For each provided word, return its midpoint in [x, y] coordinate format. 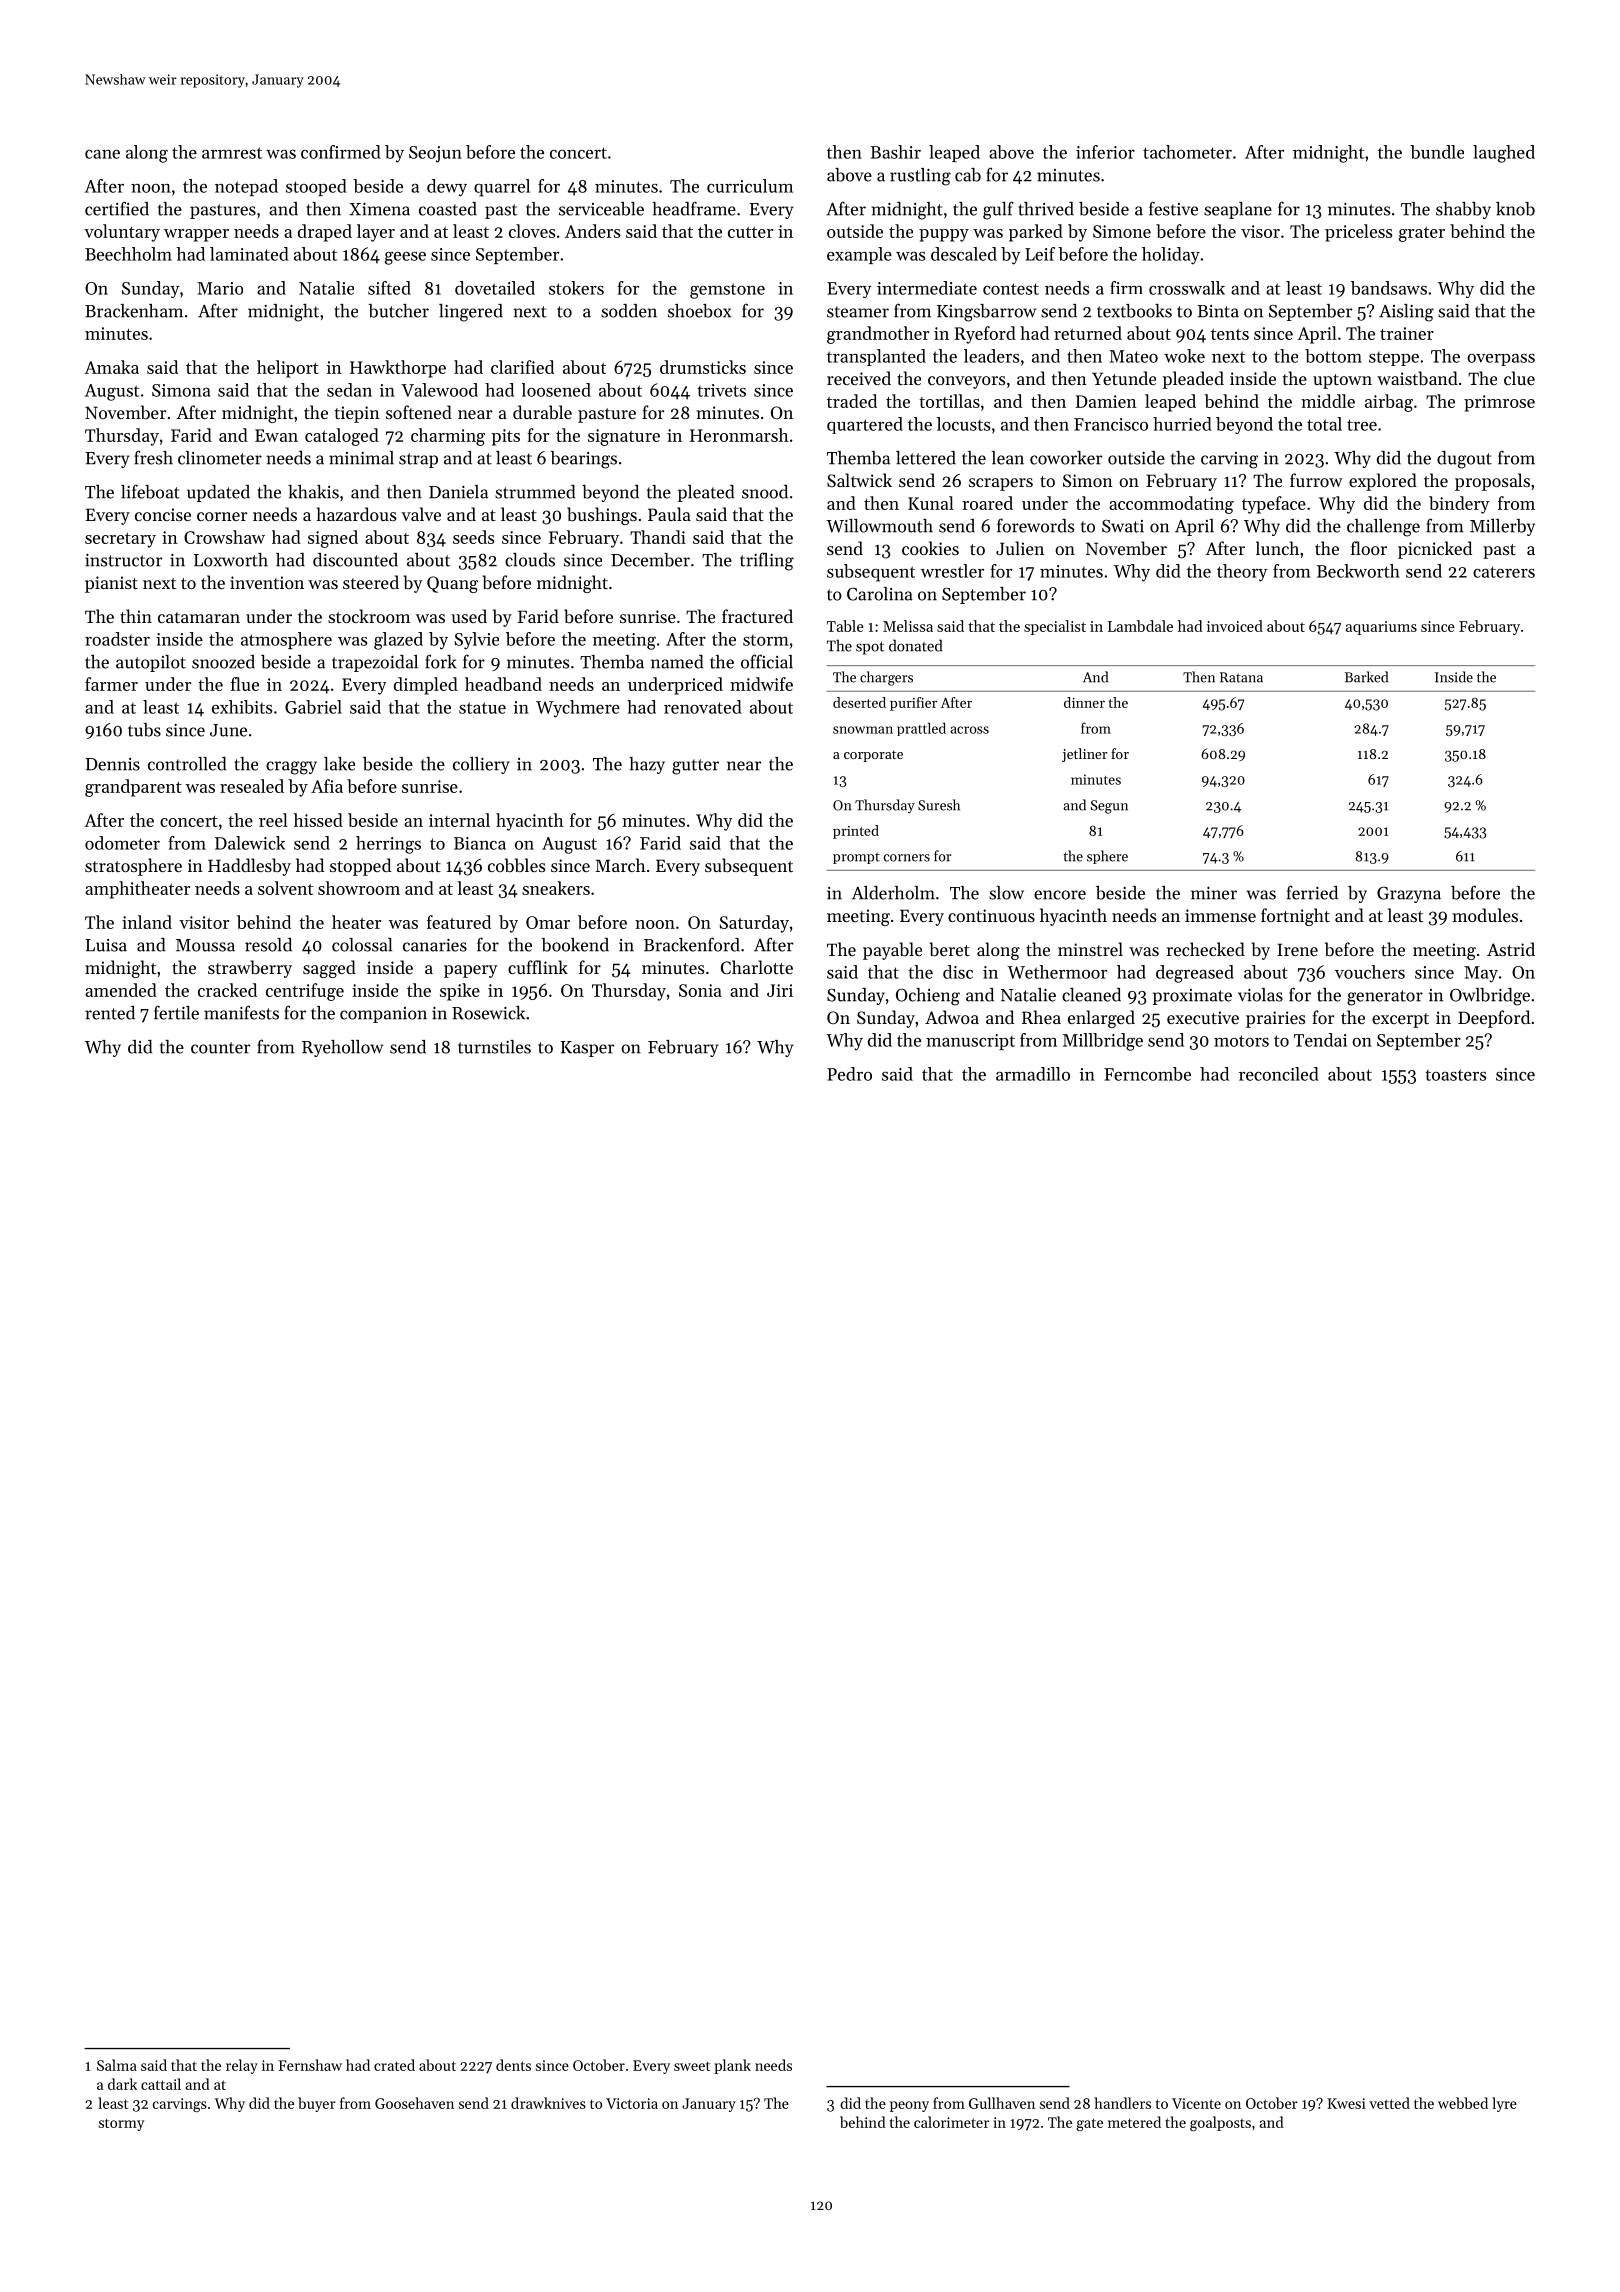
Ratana [1241, 677]
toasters [1455, 1075]
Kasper [587, 1049]
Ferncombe [1147, 1074]
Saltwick [859, 480]
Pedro [849, 1074]
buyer [317, 2104]
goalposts [1220, 2123]
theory [1242, 573]
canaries [435, 945]
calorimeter [951, 2122]
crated [394, 2065]
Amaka [111, 367]
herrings [388, 845]
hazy [647, 765]
